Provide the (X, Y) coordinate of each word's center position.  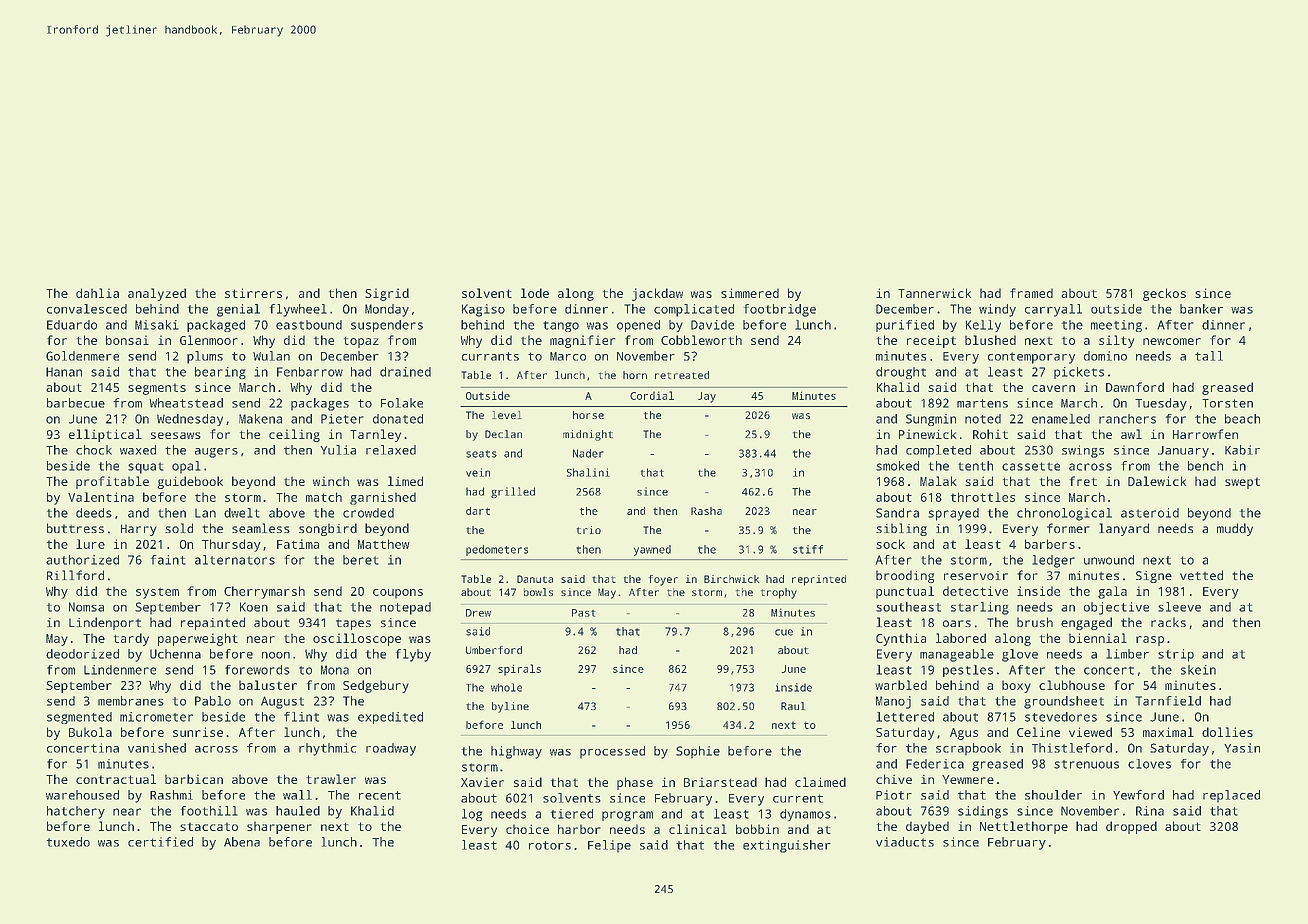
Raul (793, 706)
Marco (568, 356)
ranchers (1127, 419)
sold (179, 528)
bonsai (127, 340)
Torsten (1227, 403)
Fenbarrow (310, 372)
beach (1242, 419)
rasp (1150, 641)
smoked (897, 466)
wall (297, 795)
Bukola (90, 732)
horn (635, 375)
